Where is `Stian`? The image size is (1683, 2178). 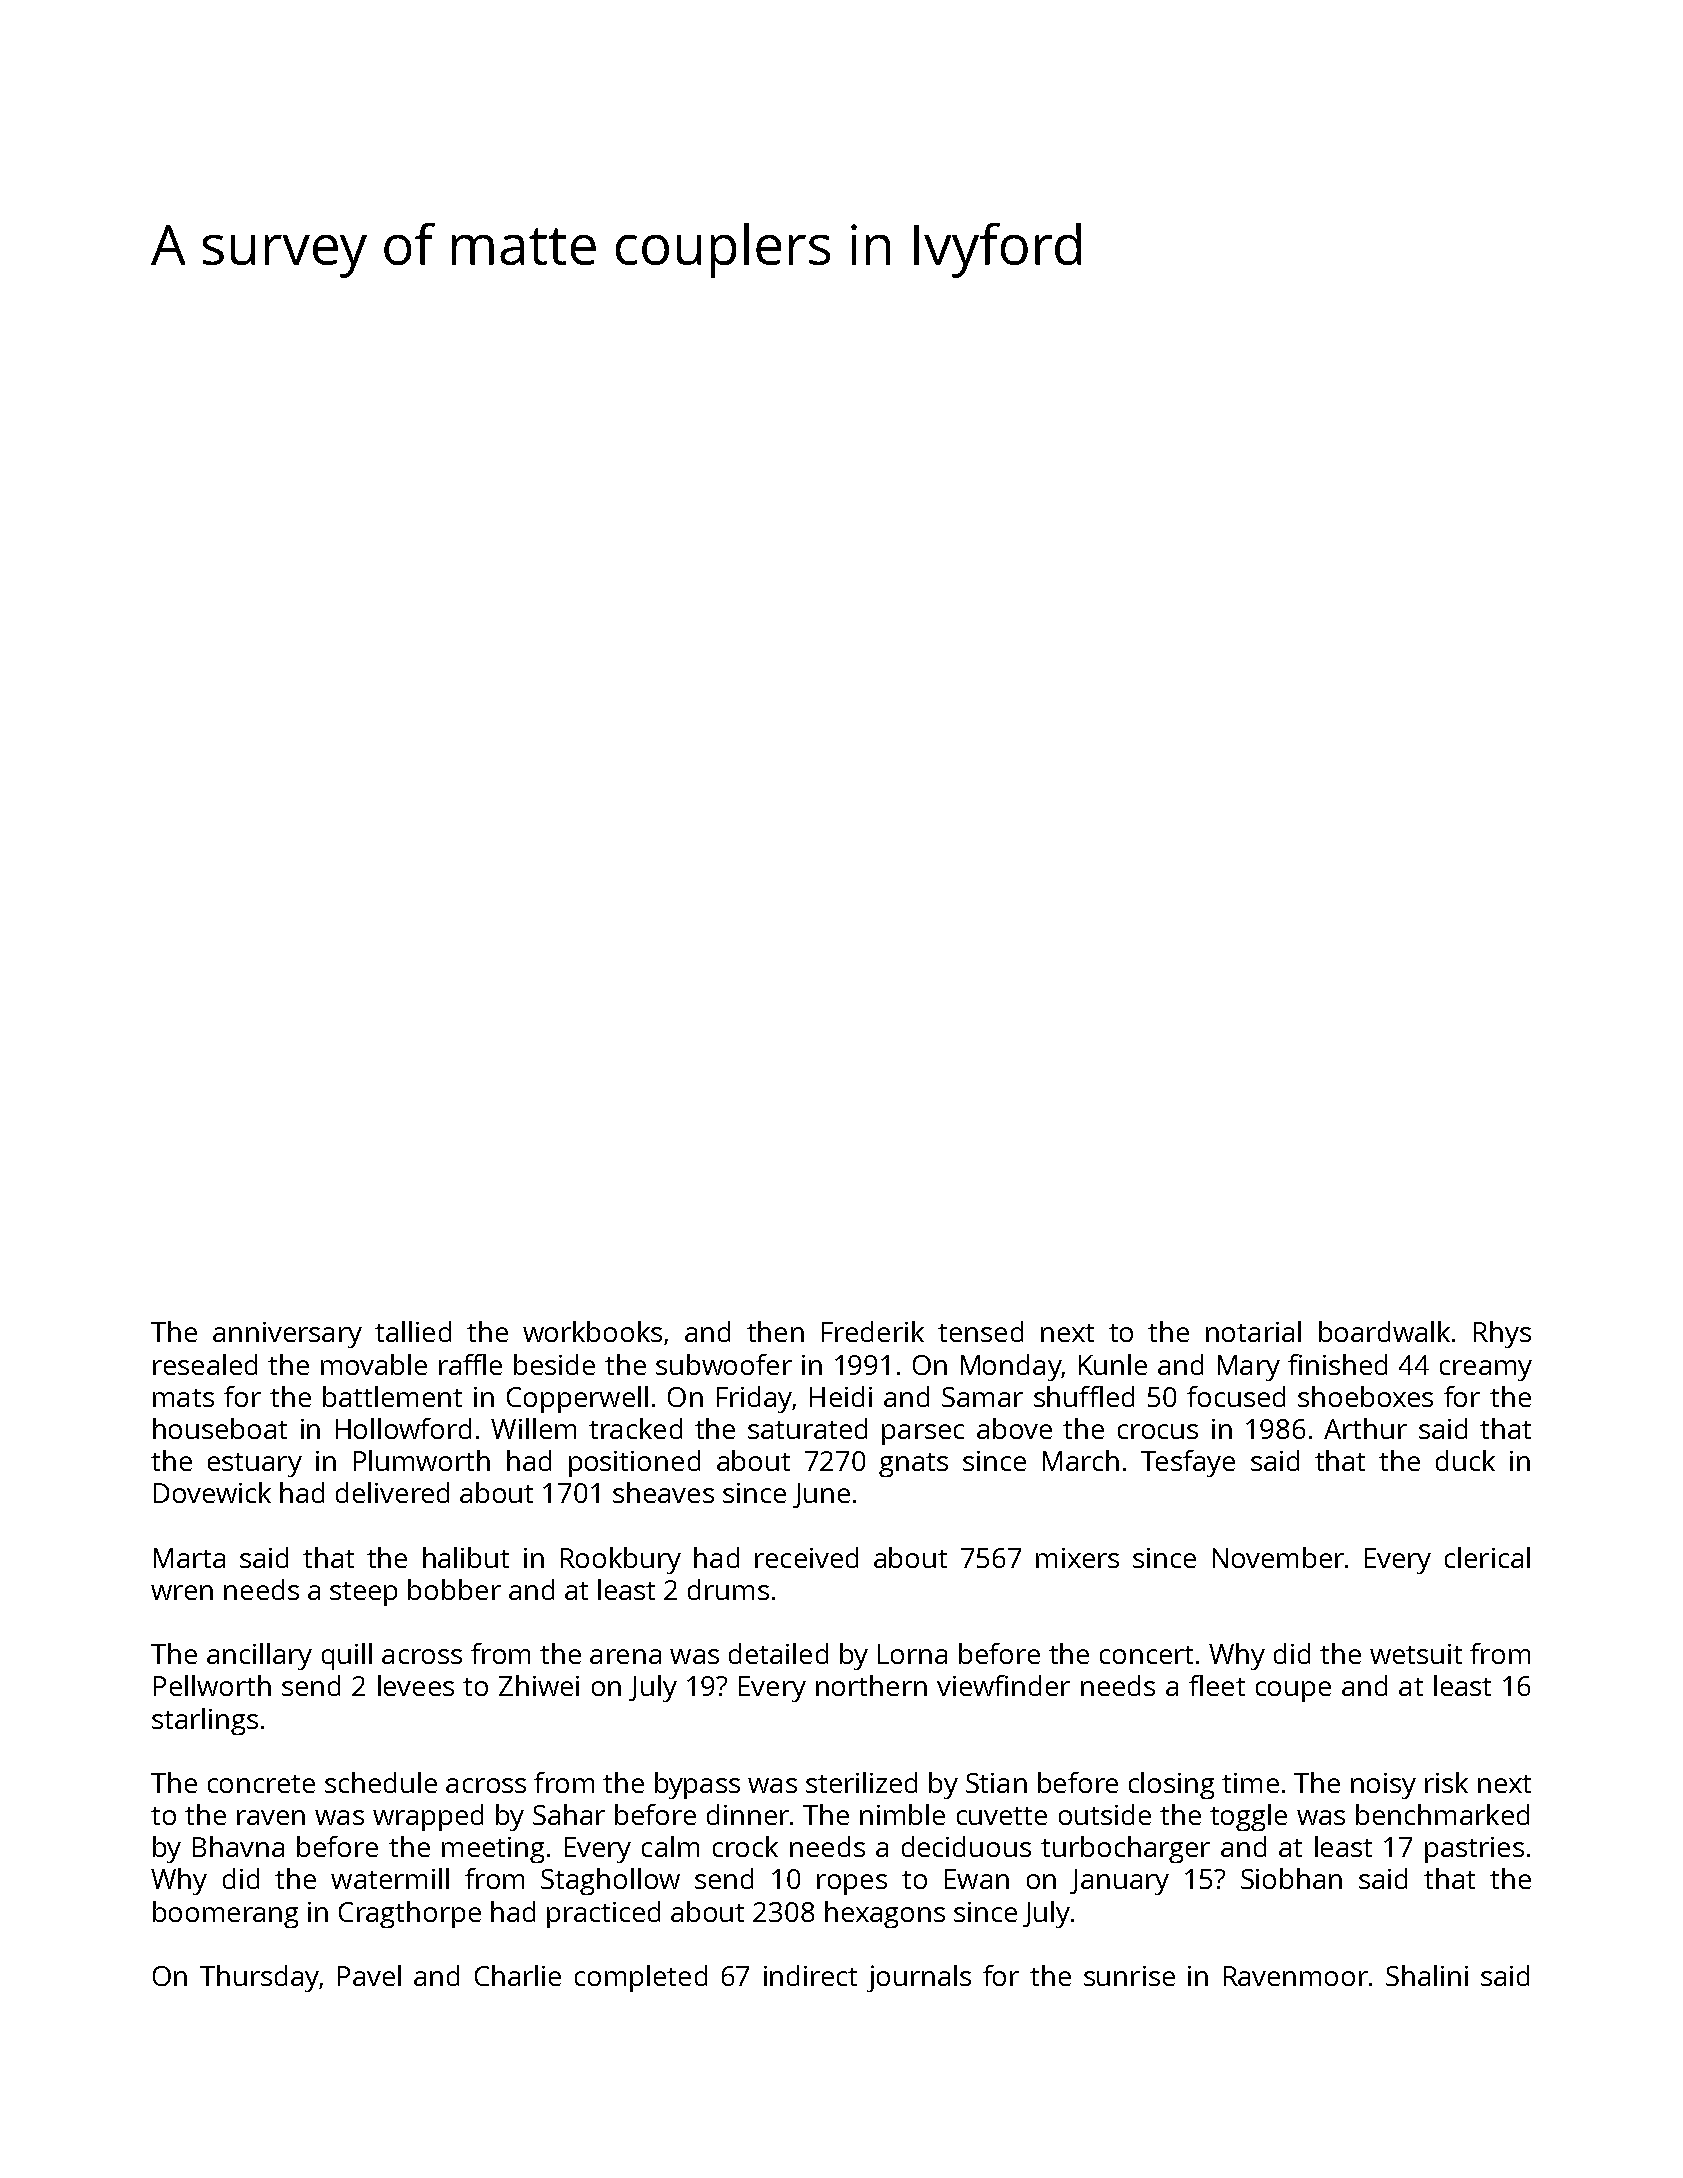
Stian is located at coordinates (996, 1783).
